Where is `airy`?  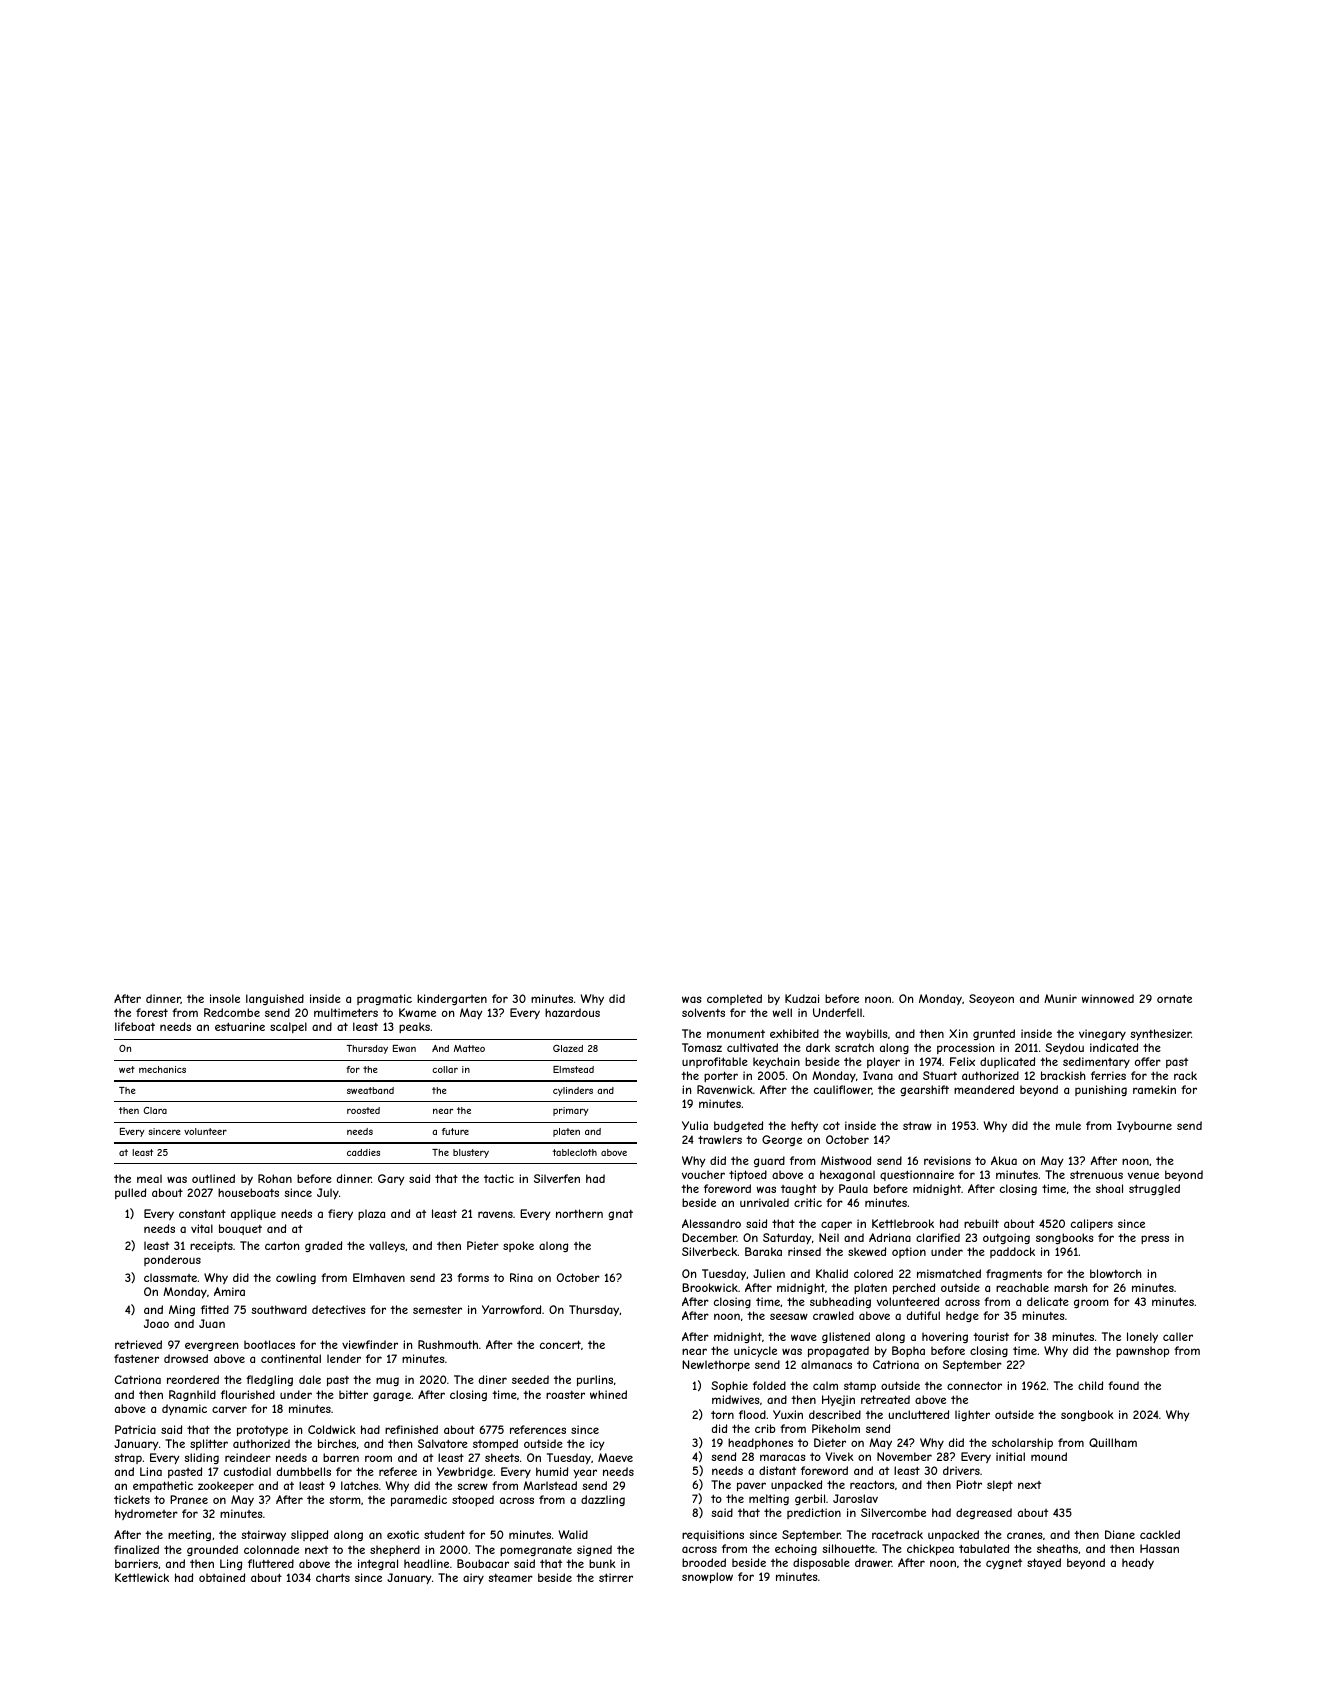 airy is located at coordinates (473, 1579).
